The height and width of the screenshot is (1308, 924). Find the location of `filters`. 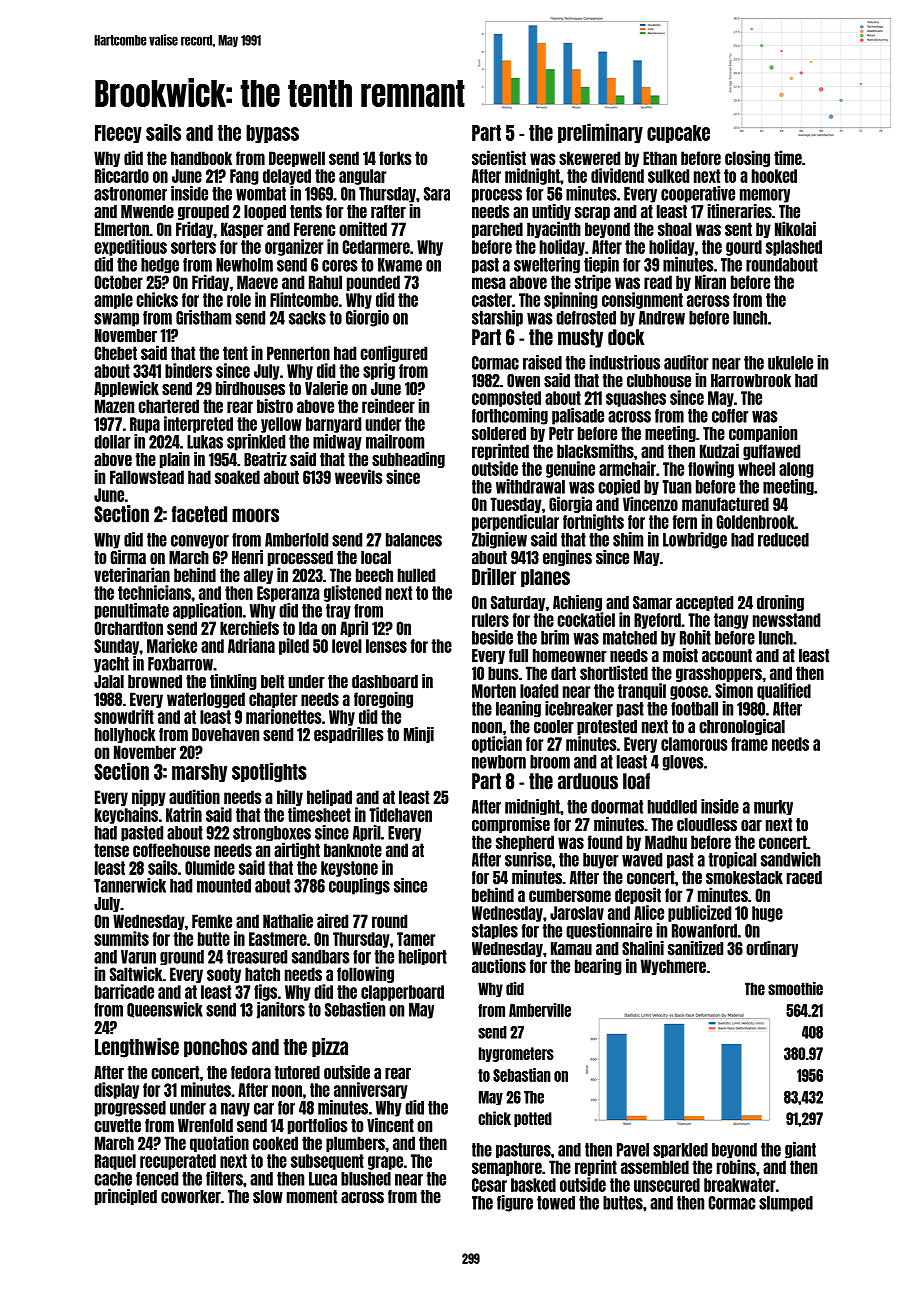

filters is located at coordinates (224, 1178).
